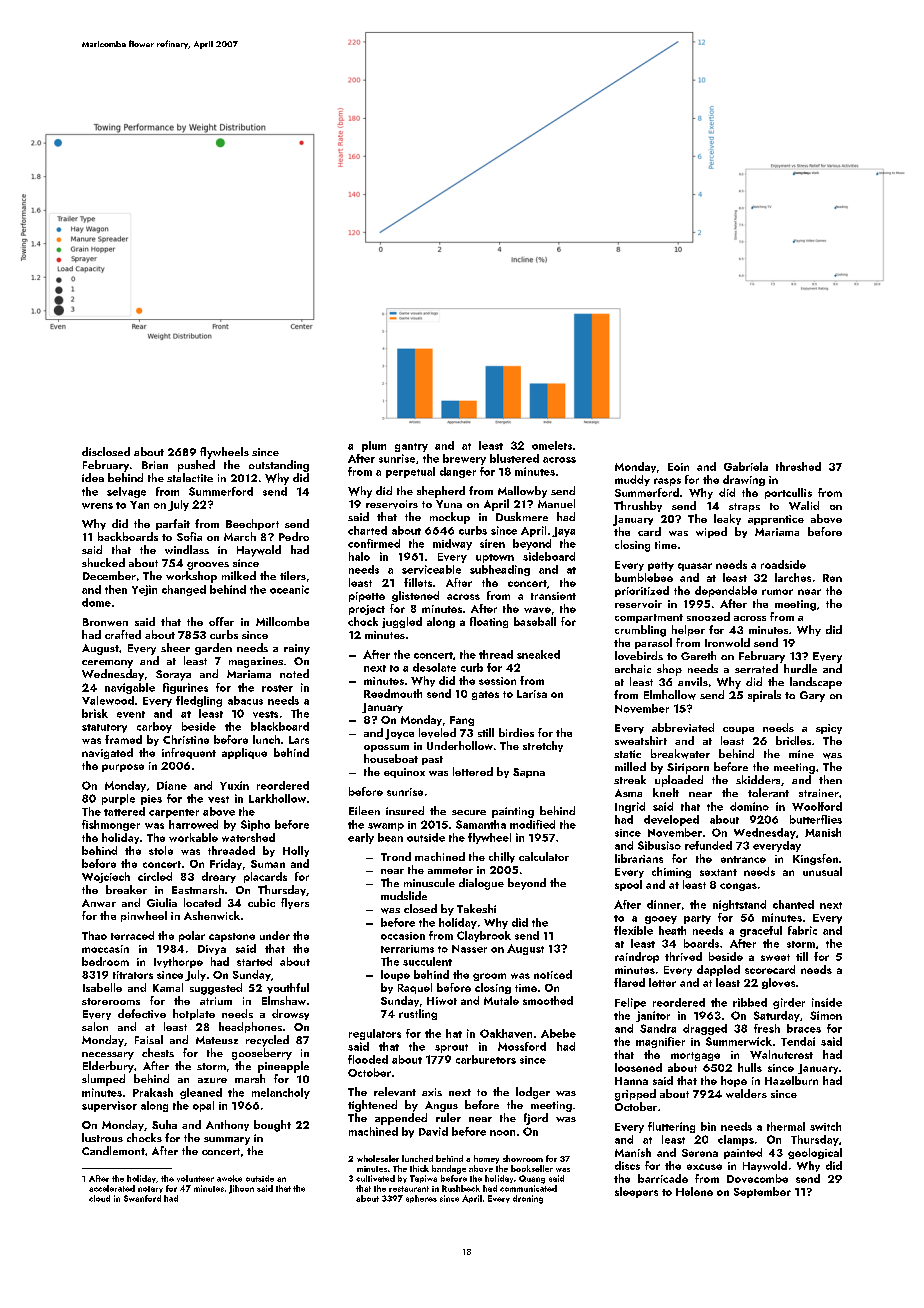 This screenshot has height=1308, width=924. Describe the element at coordinates (678, 467) in the screenshot. I see `Eoin` at that location.
